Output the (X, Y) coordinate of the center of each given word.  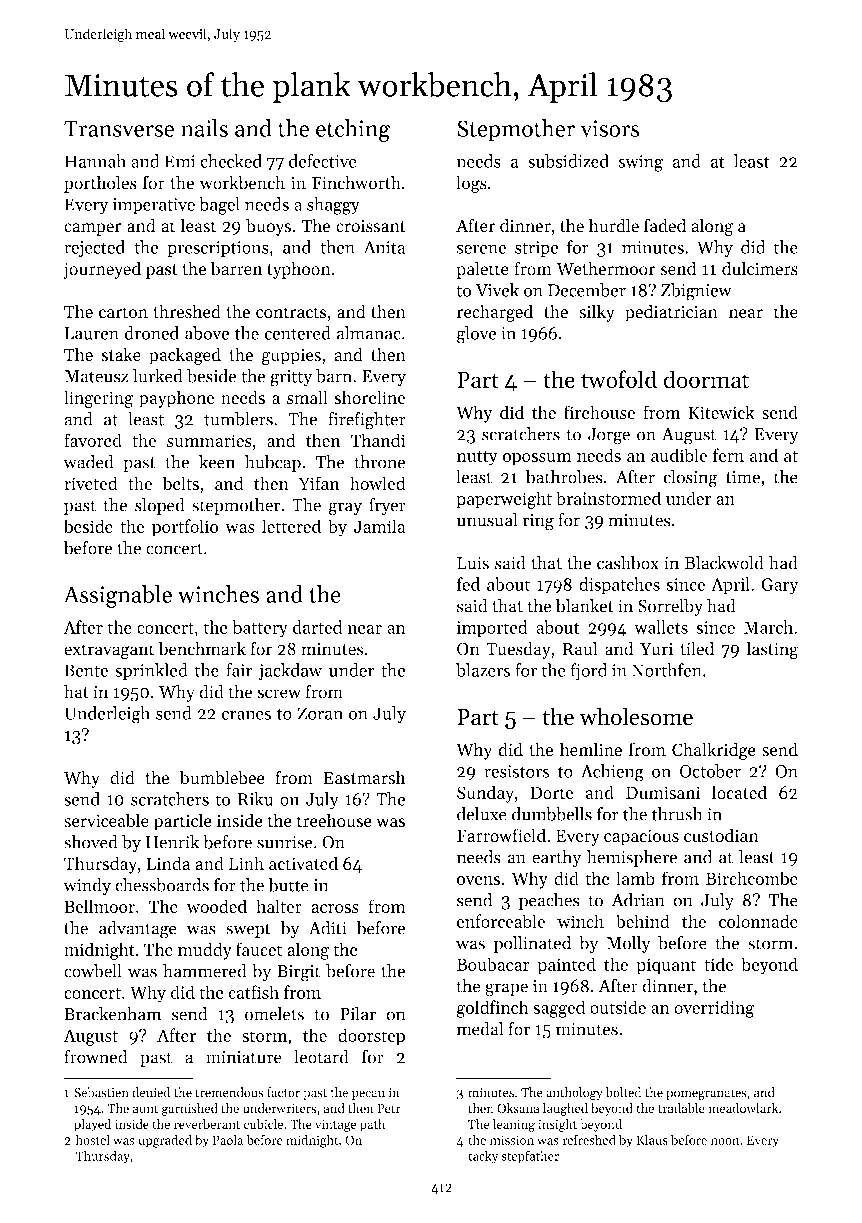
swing (640, 163)
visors (610, 128)
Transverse (119, 128)
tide (718, 964)
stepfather (530, 1157)
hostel (93, 1140)
